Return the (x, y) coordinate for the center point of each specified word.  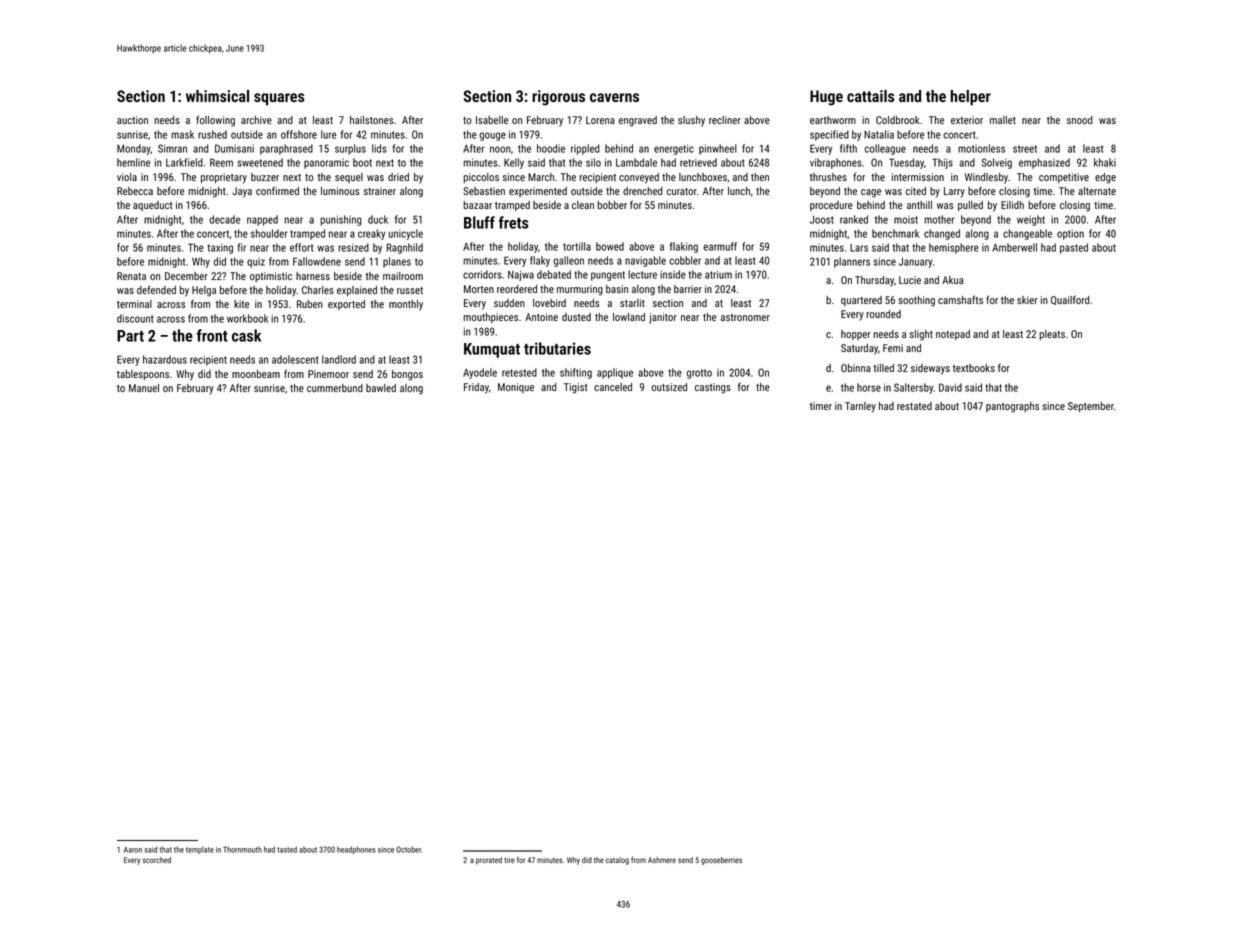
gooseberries (721, 861)
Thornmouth (242, 849)
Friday (476, 388)
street (1025, 149)
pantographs (1012, 407)
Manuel (144, 388)
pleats (1052, 335)
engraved (638, 121)
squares (279, 99)
